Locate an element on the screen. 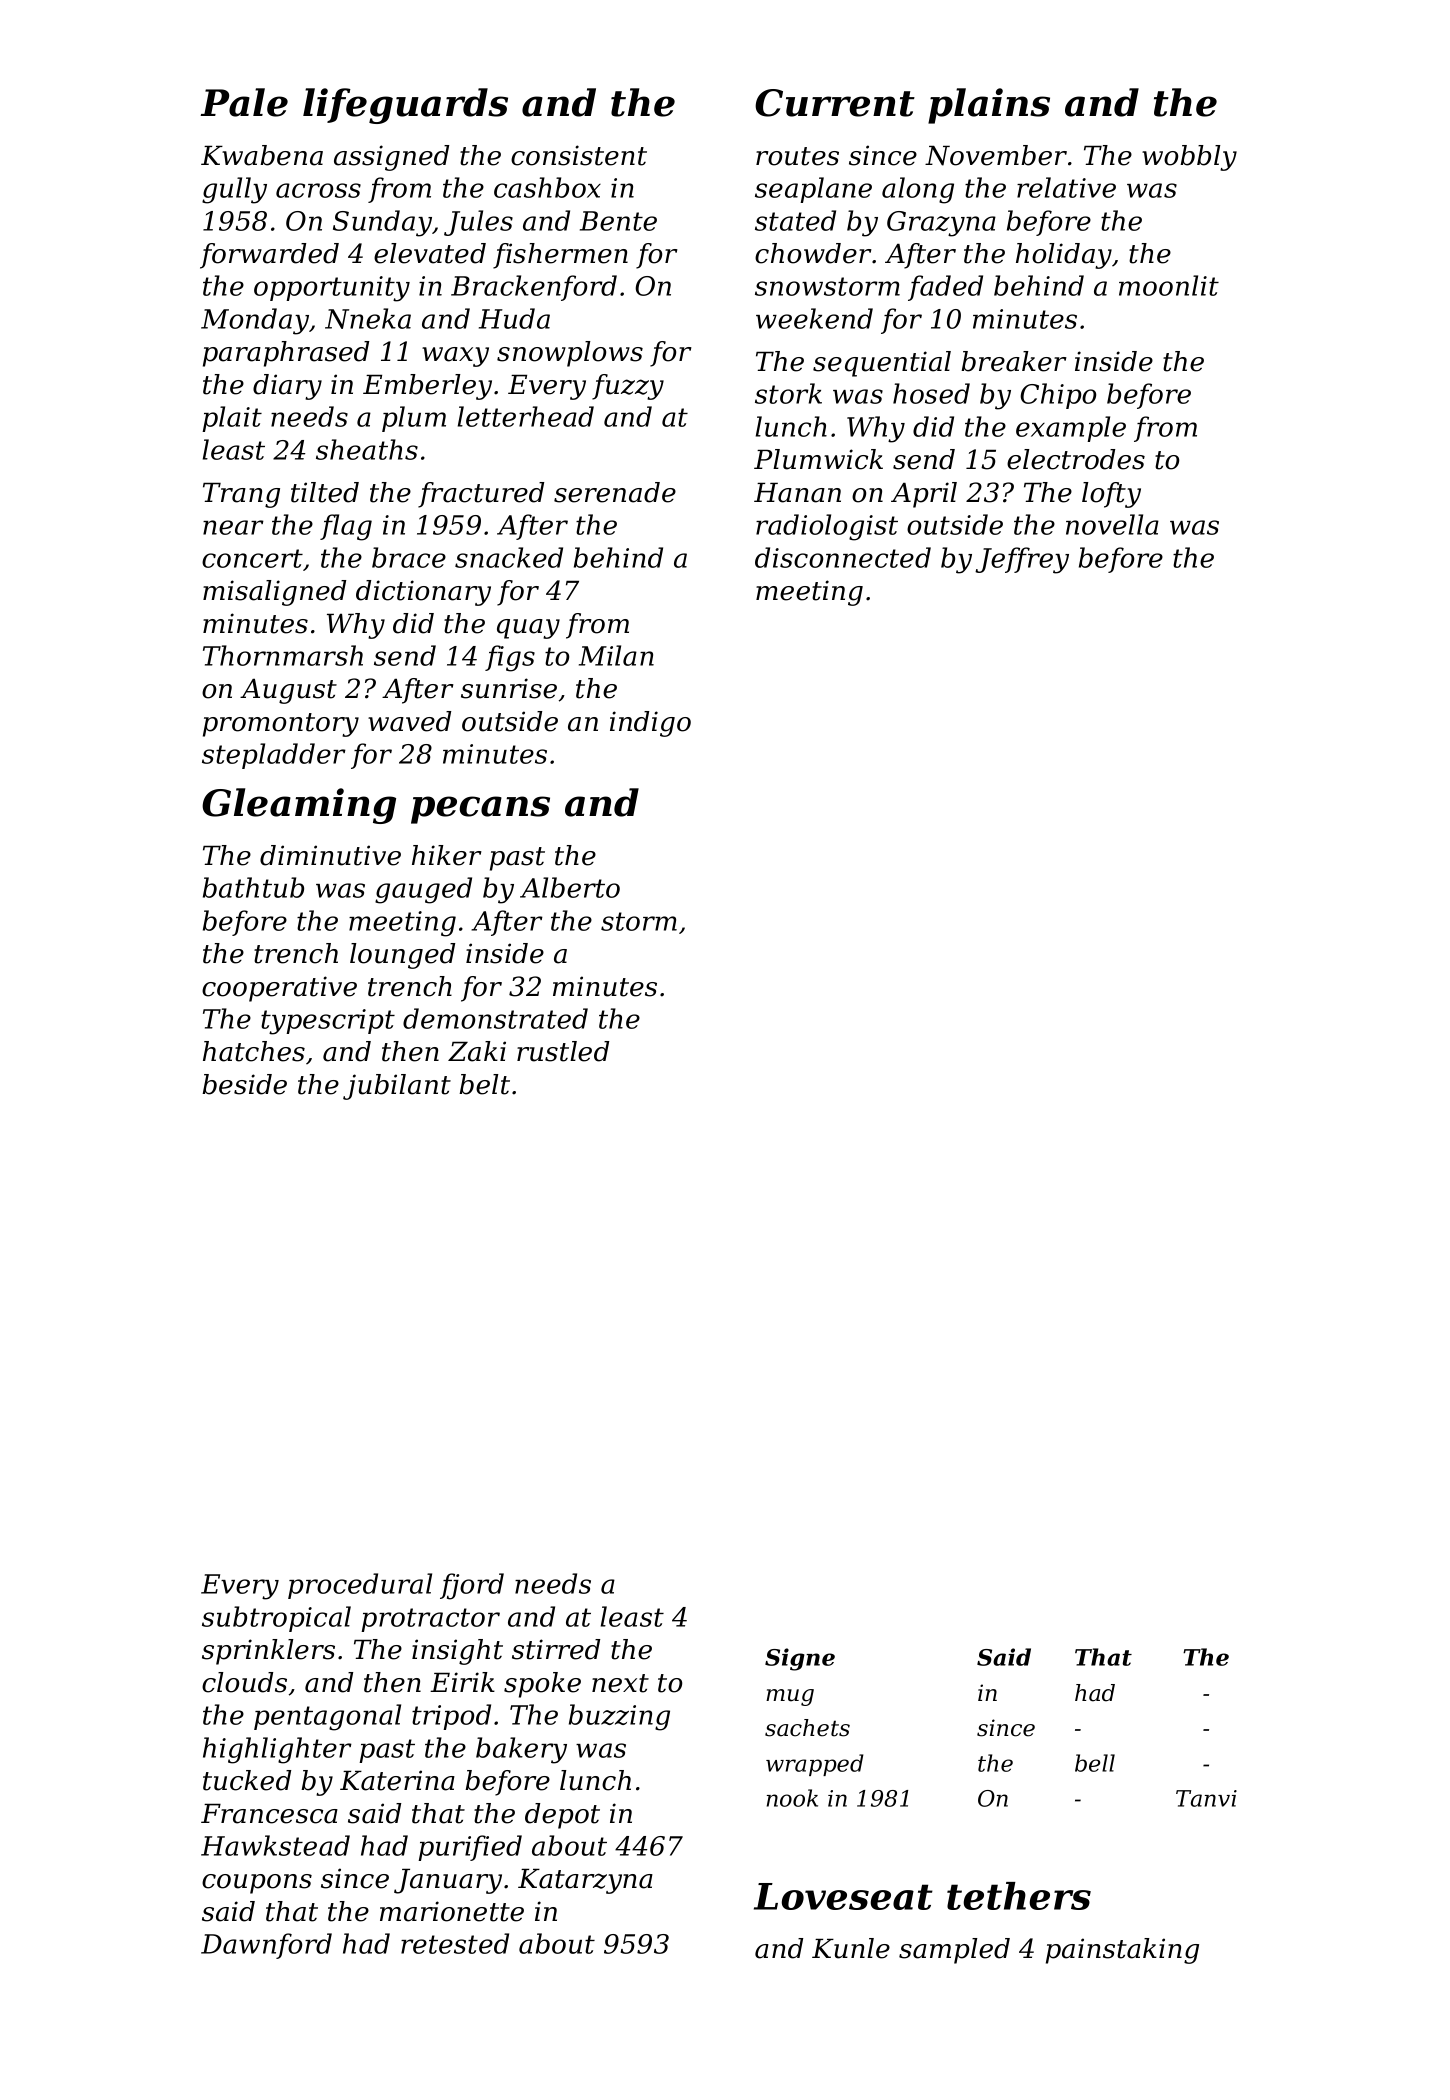  Kunle is located at coordinates (851, 1948).
